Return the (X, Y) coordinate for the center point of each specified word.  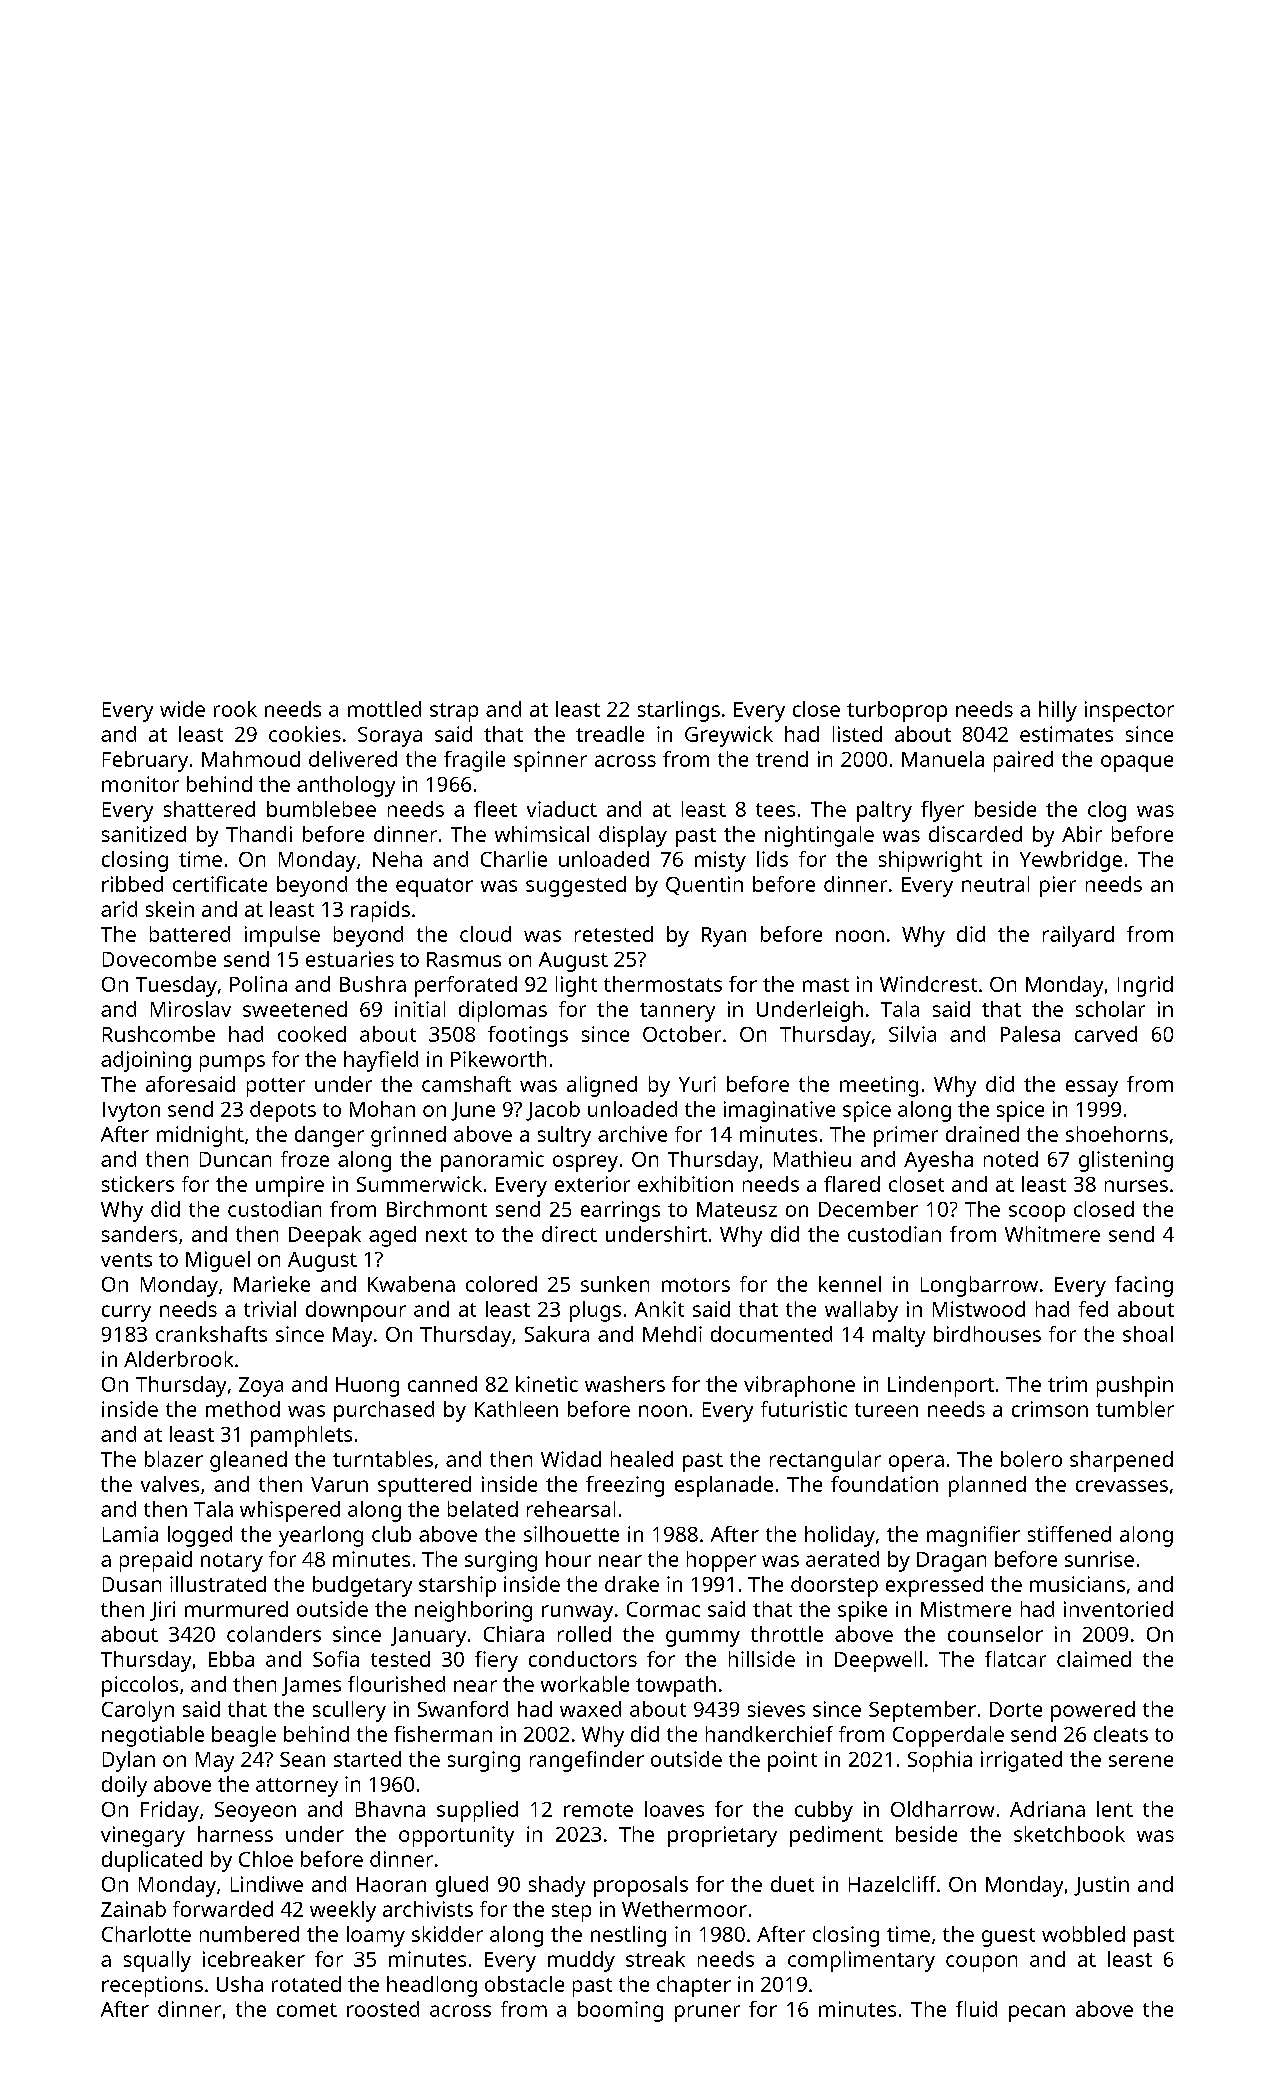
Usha (240, 1984)
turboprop (897, 711)
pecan (1037, 2013)
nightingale (819, 836)
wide (182, 709)
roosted (383, 2009)
